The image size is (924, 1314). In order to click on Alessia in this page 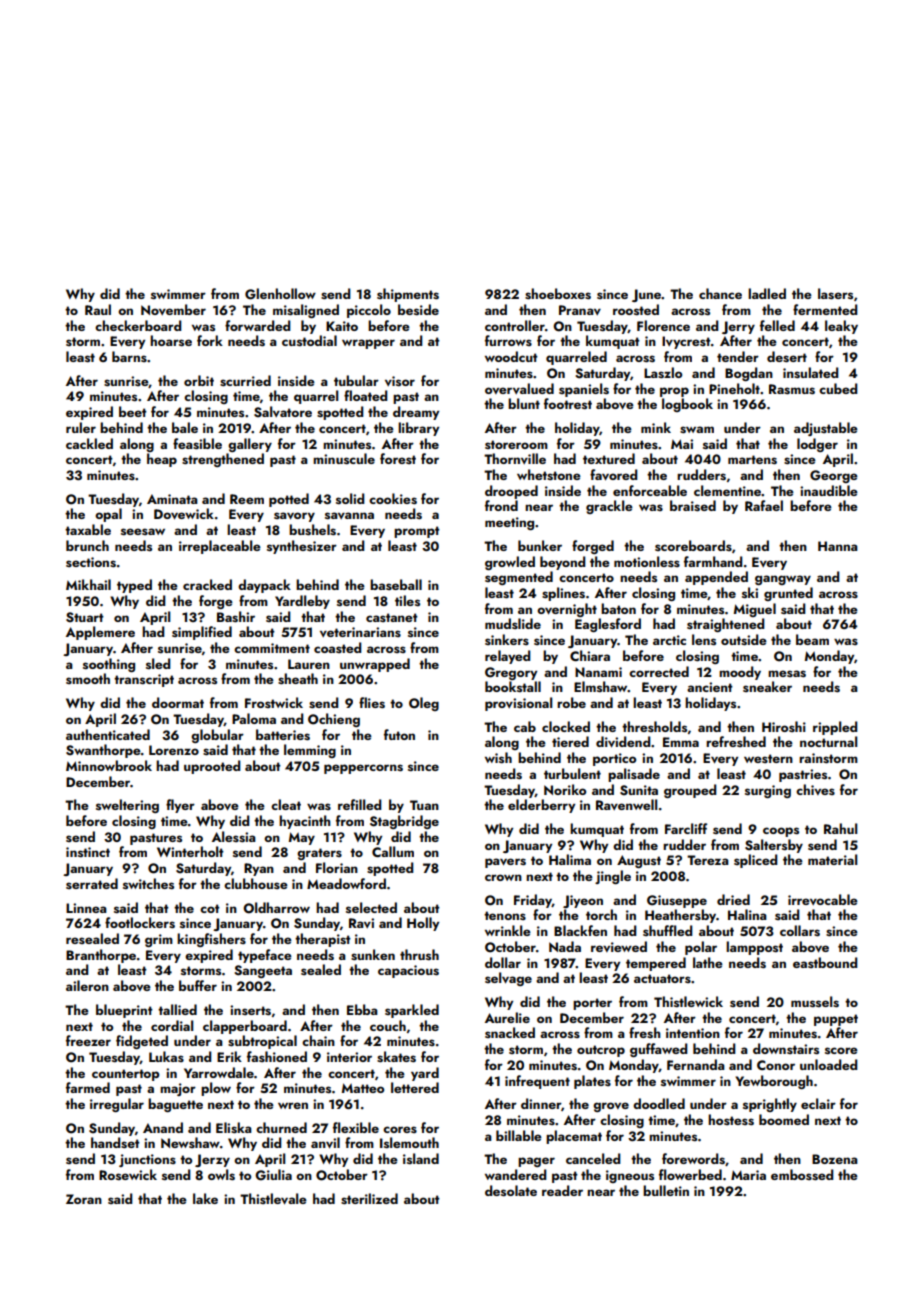, I will do `click(234, 836)`.
